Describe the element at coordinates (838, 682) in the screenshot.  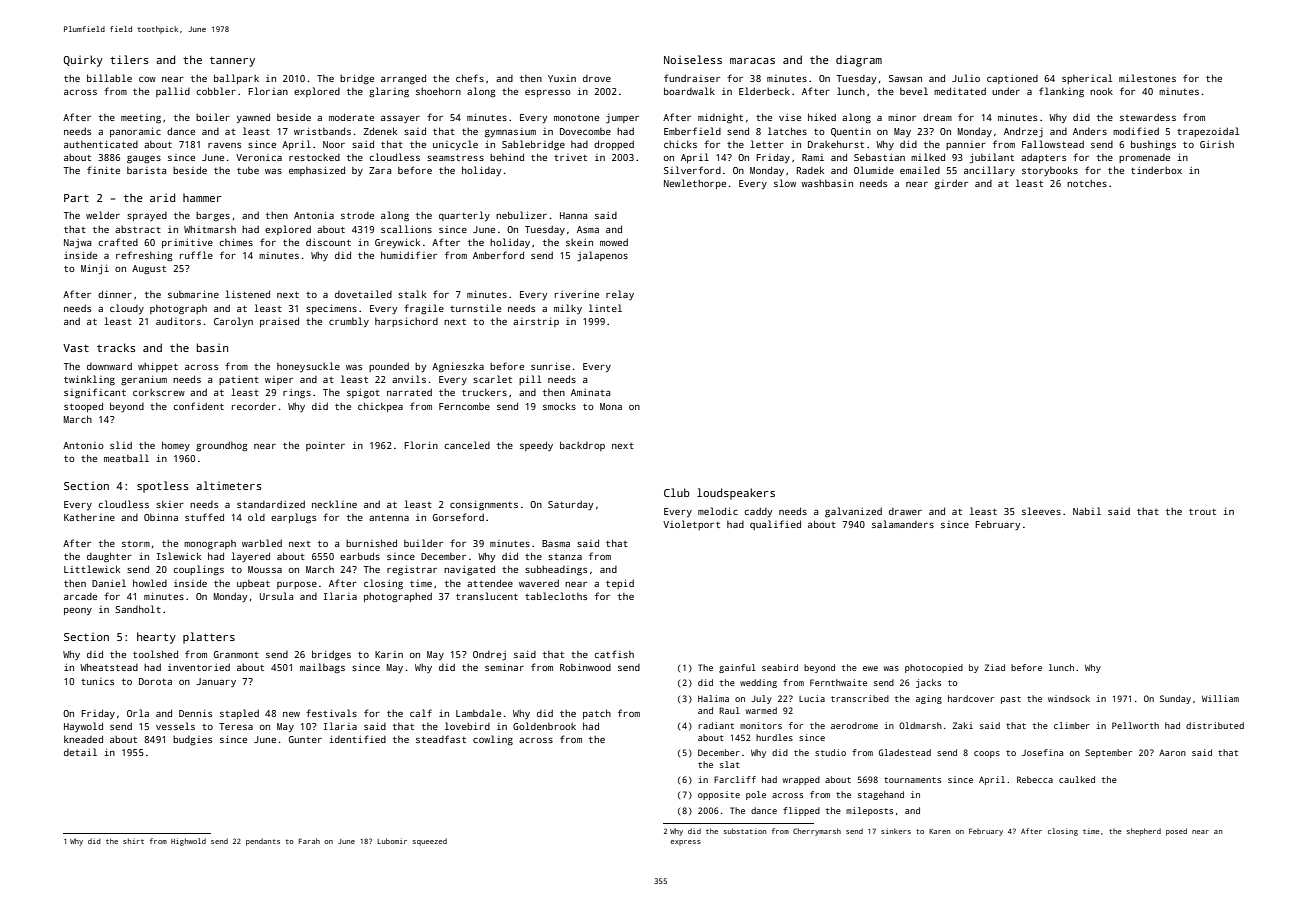
I see `Fernthwaite` at that location.
